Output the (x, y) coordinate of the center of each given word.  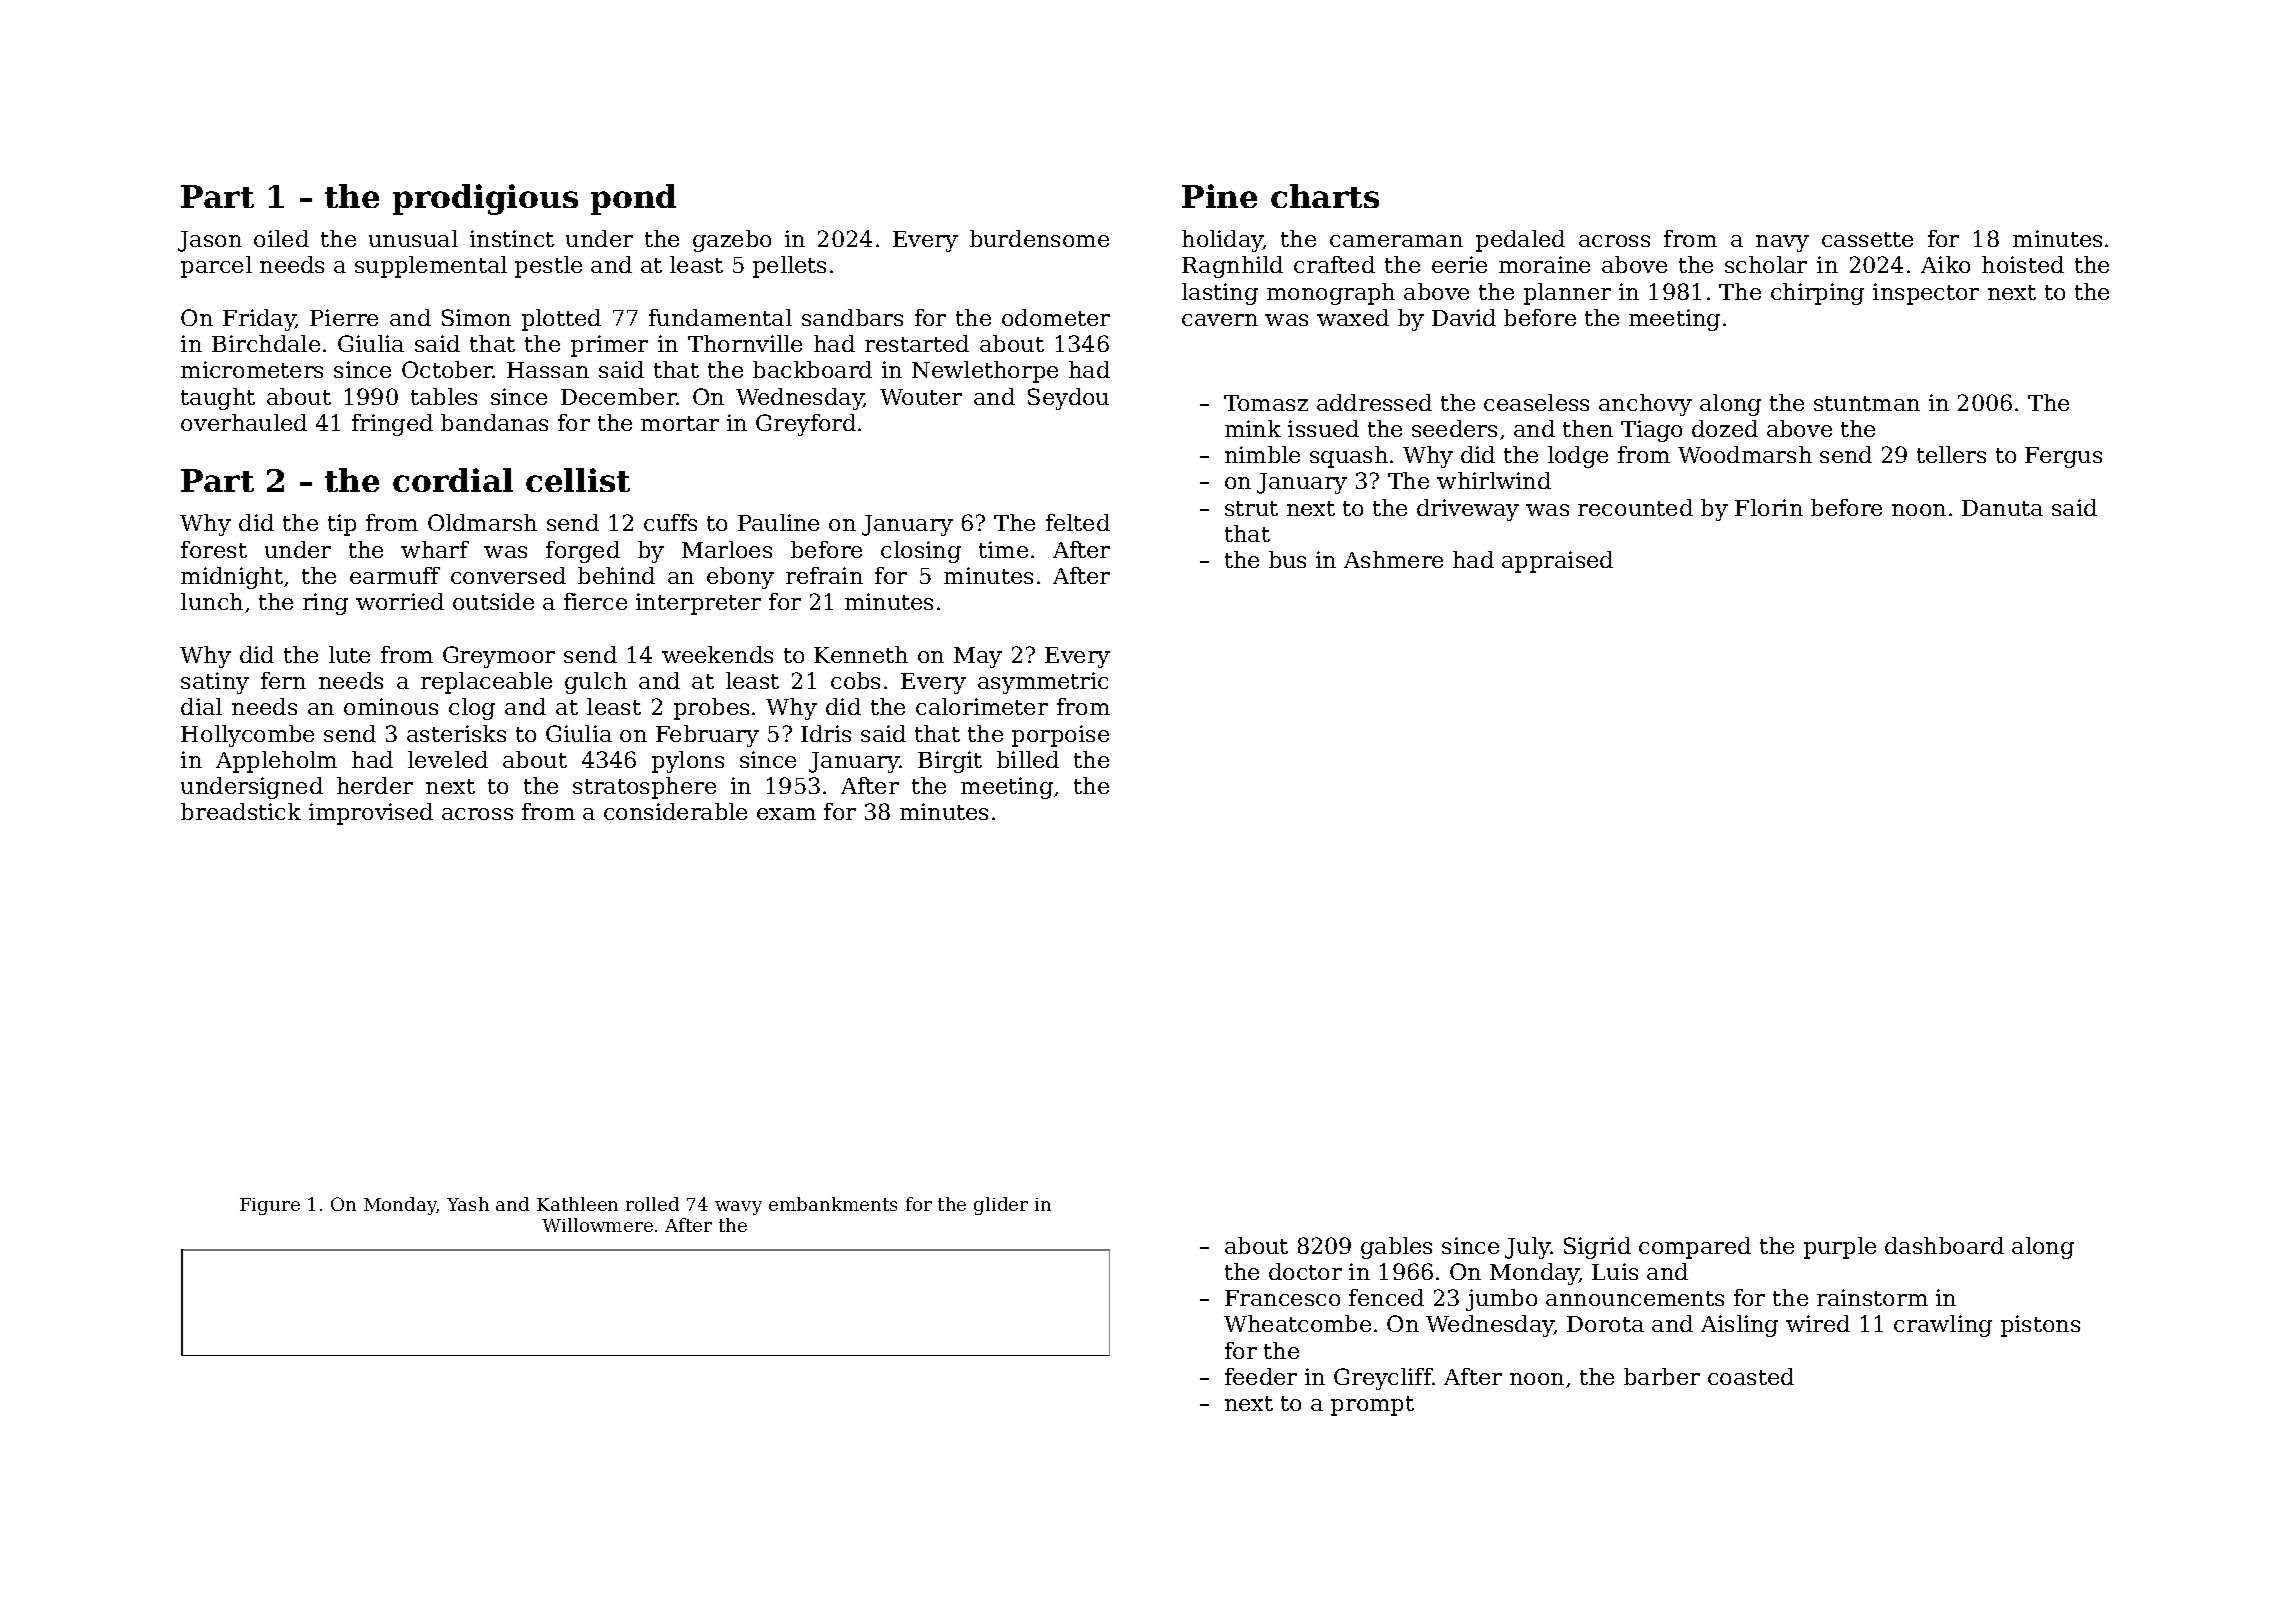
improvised (371, 814)
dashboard (1944, 1245)
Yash (468, 1204)
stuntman (1867, 403)
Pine (1219, 196)
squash (1349, 457)
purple (1840, 1248)
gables (1396, 1248)
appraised (1557, 562)
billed (1028, 759)
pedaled (1520, 241)
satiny (215, 683)
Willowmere (597, 1225)
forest (214, 549)
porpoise (1060, 736)
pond (633, 199)
